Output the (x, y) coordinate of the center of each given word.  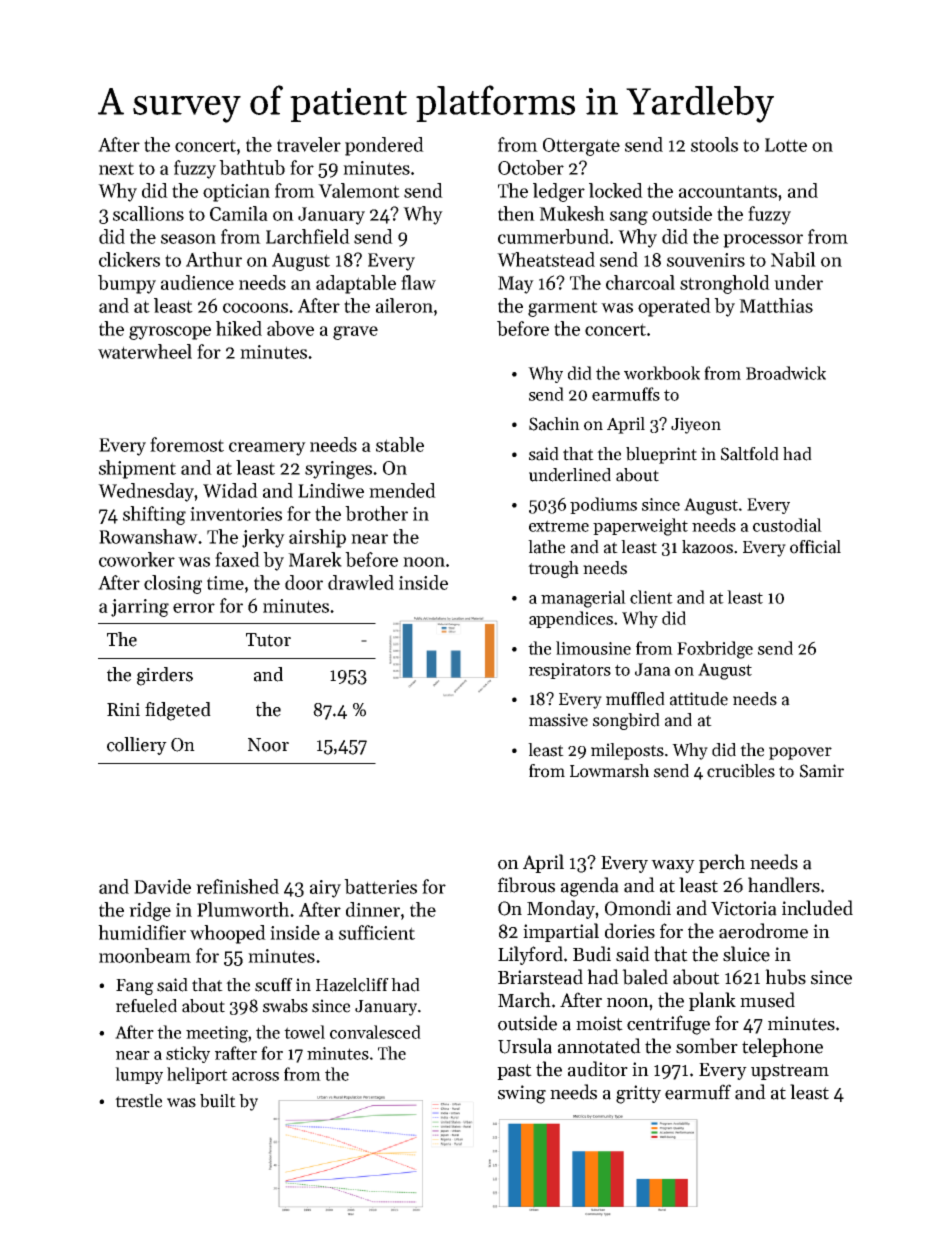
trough (553, 569)
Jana (653, 669)
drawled (361, 582)
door (304, 582)
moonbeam (145, 955)
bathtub (252, 167)
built (218, 1101)
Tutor (268, 640)
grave (355, 333)
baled (645, 977)
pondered (384, 146)
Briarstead (540, 977)
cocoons (255, 308)
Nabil (793, 259)
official (815, 547)
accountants (728, 191)
